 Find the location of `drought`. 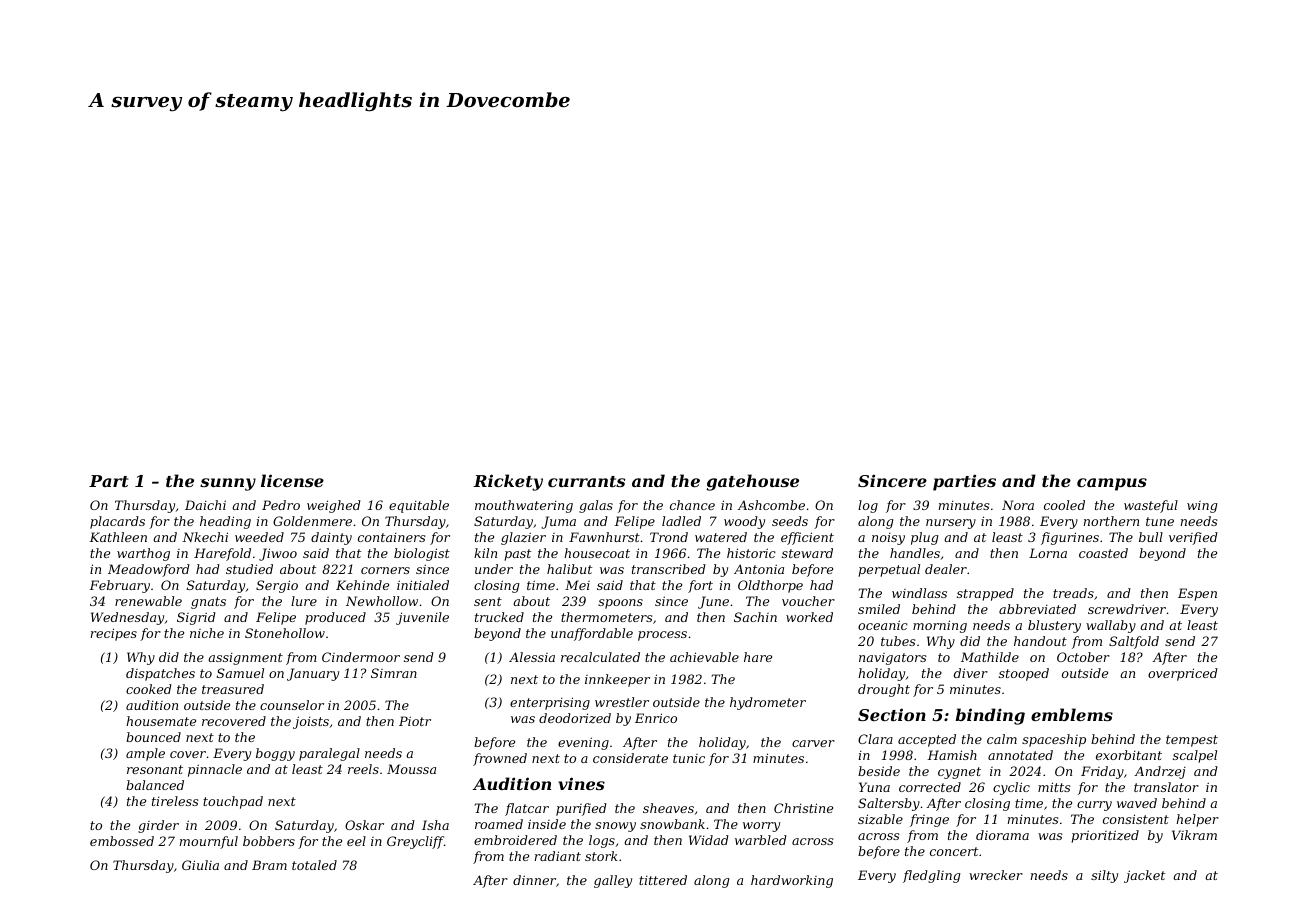

drought is located at coordinates (884, 690).
